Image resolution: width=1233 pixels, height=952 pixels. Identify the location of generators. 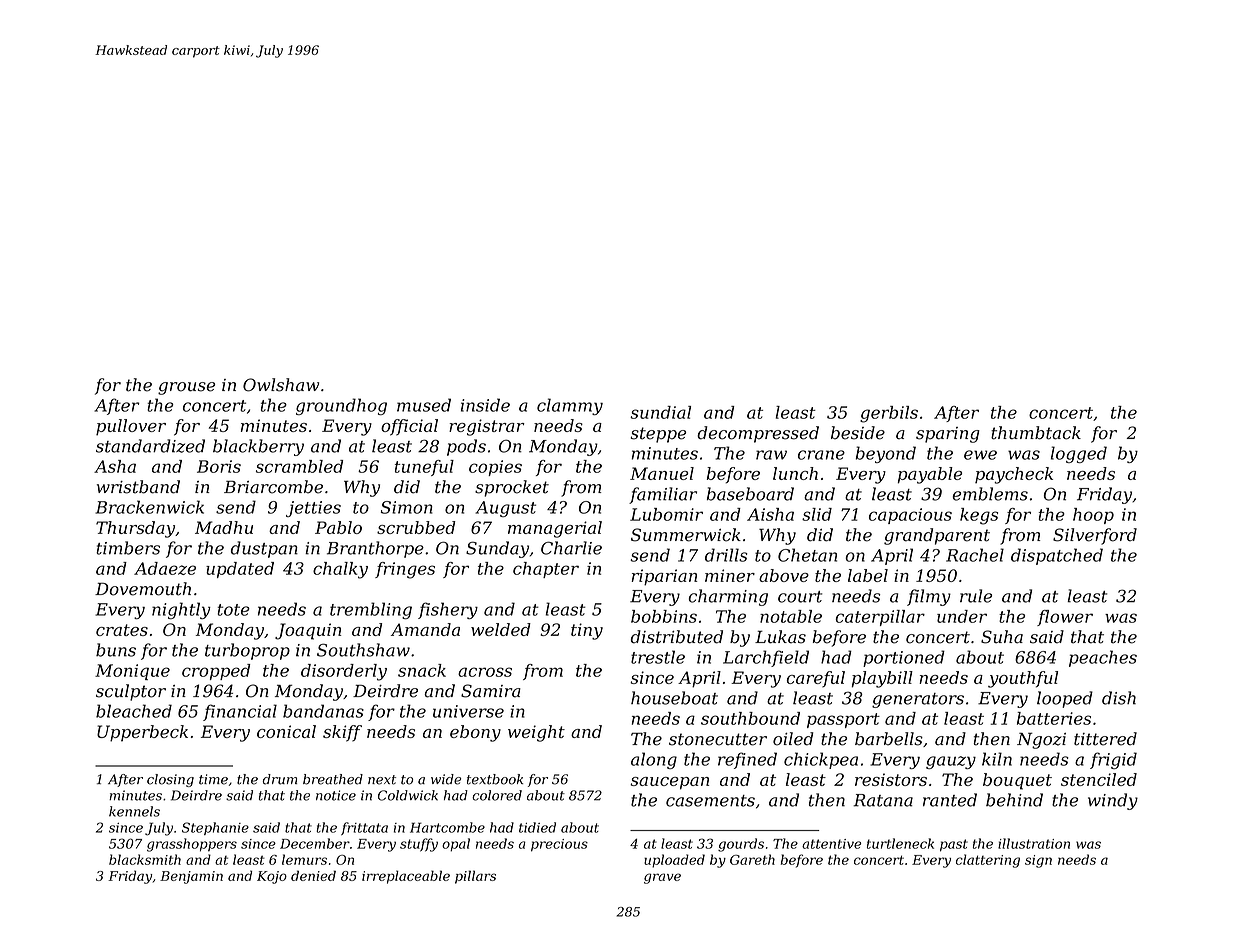
(918, 700).
